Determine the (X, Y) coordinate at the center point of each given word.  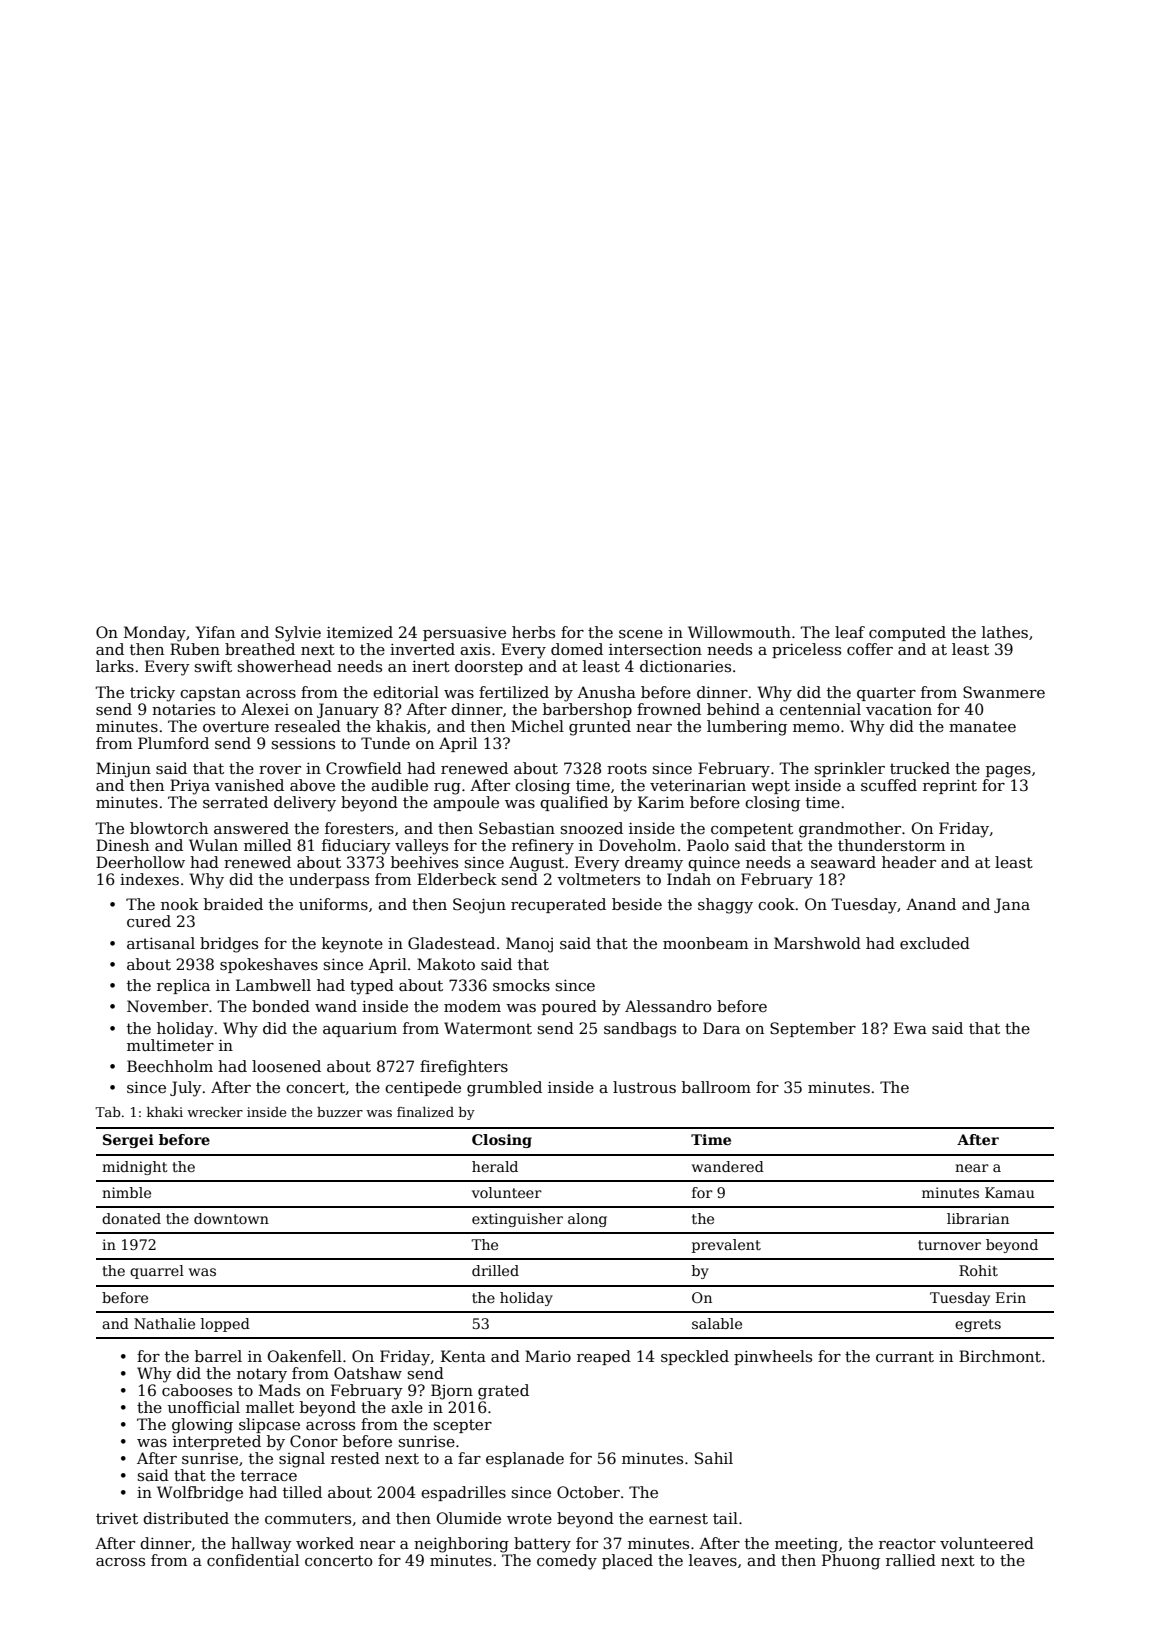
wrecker (215, 1112)
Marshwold (817, 943)
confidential (253, 1560)
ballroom (716, 1087)
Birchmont (1000, 1356)
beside (637, 904)
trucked (920, 768)
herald (495, 1166)
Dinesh (122, 845)
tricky (152, 694)
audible (399, 785)
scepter (463, 1426)
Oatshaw (368, 1373)
